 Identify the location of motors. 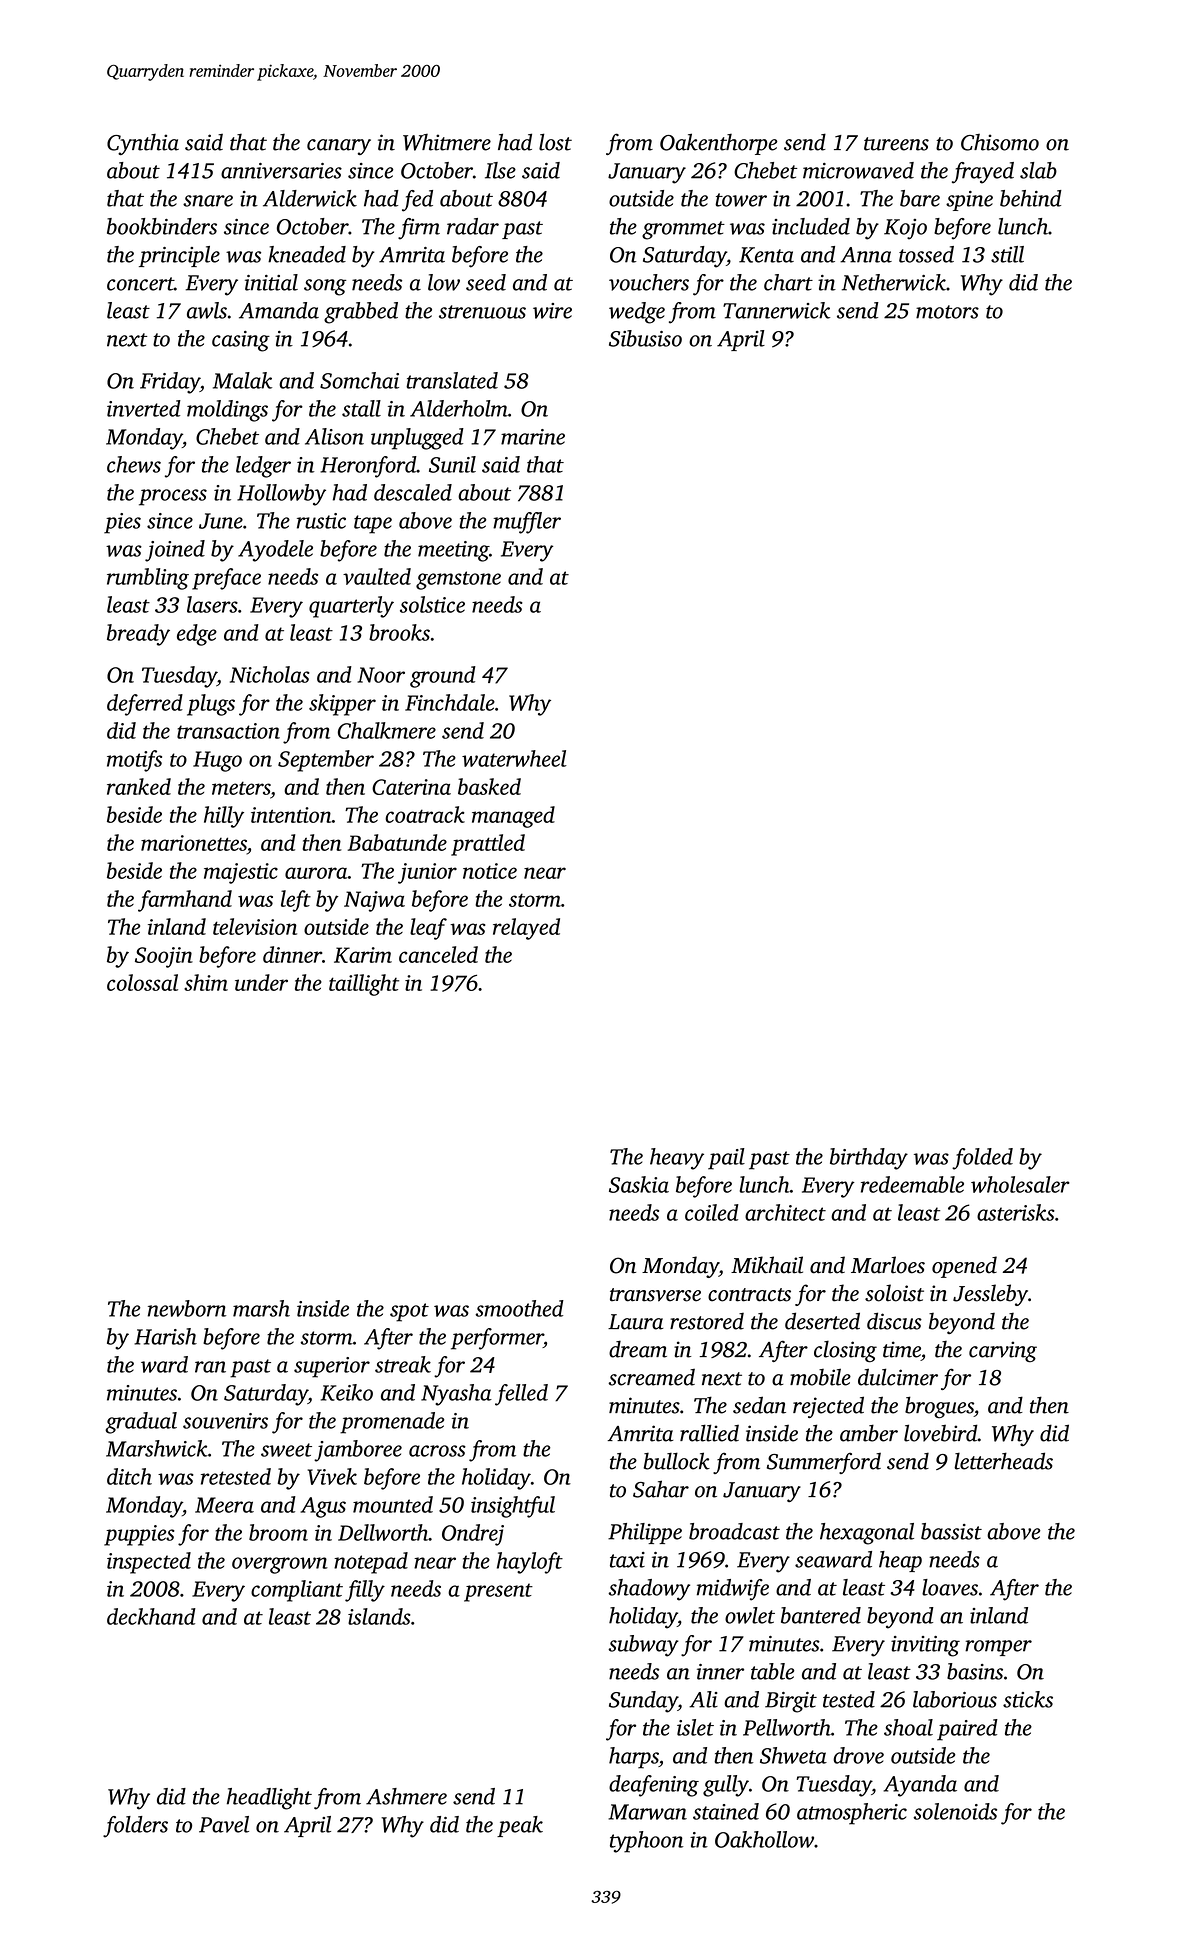
(947, 312).
